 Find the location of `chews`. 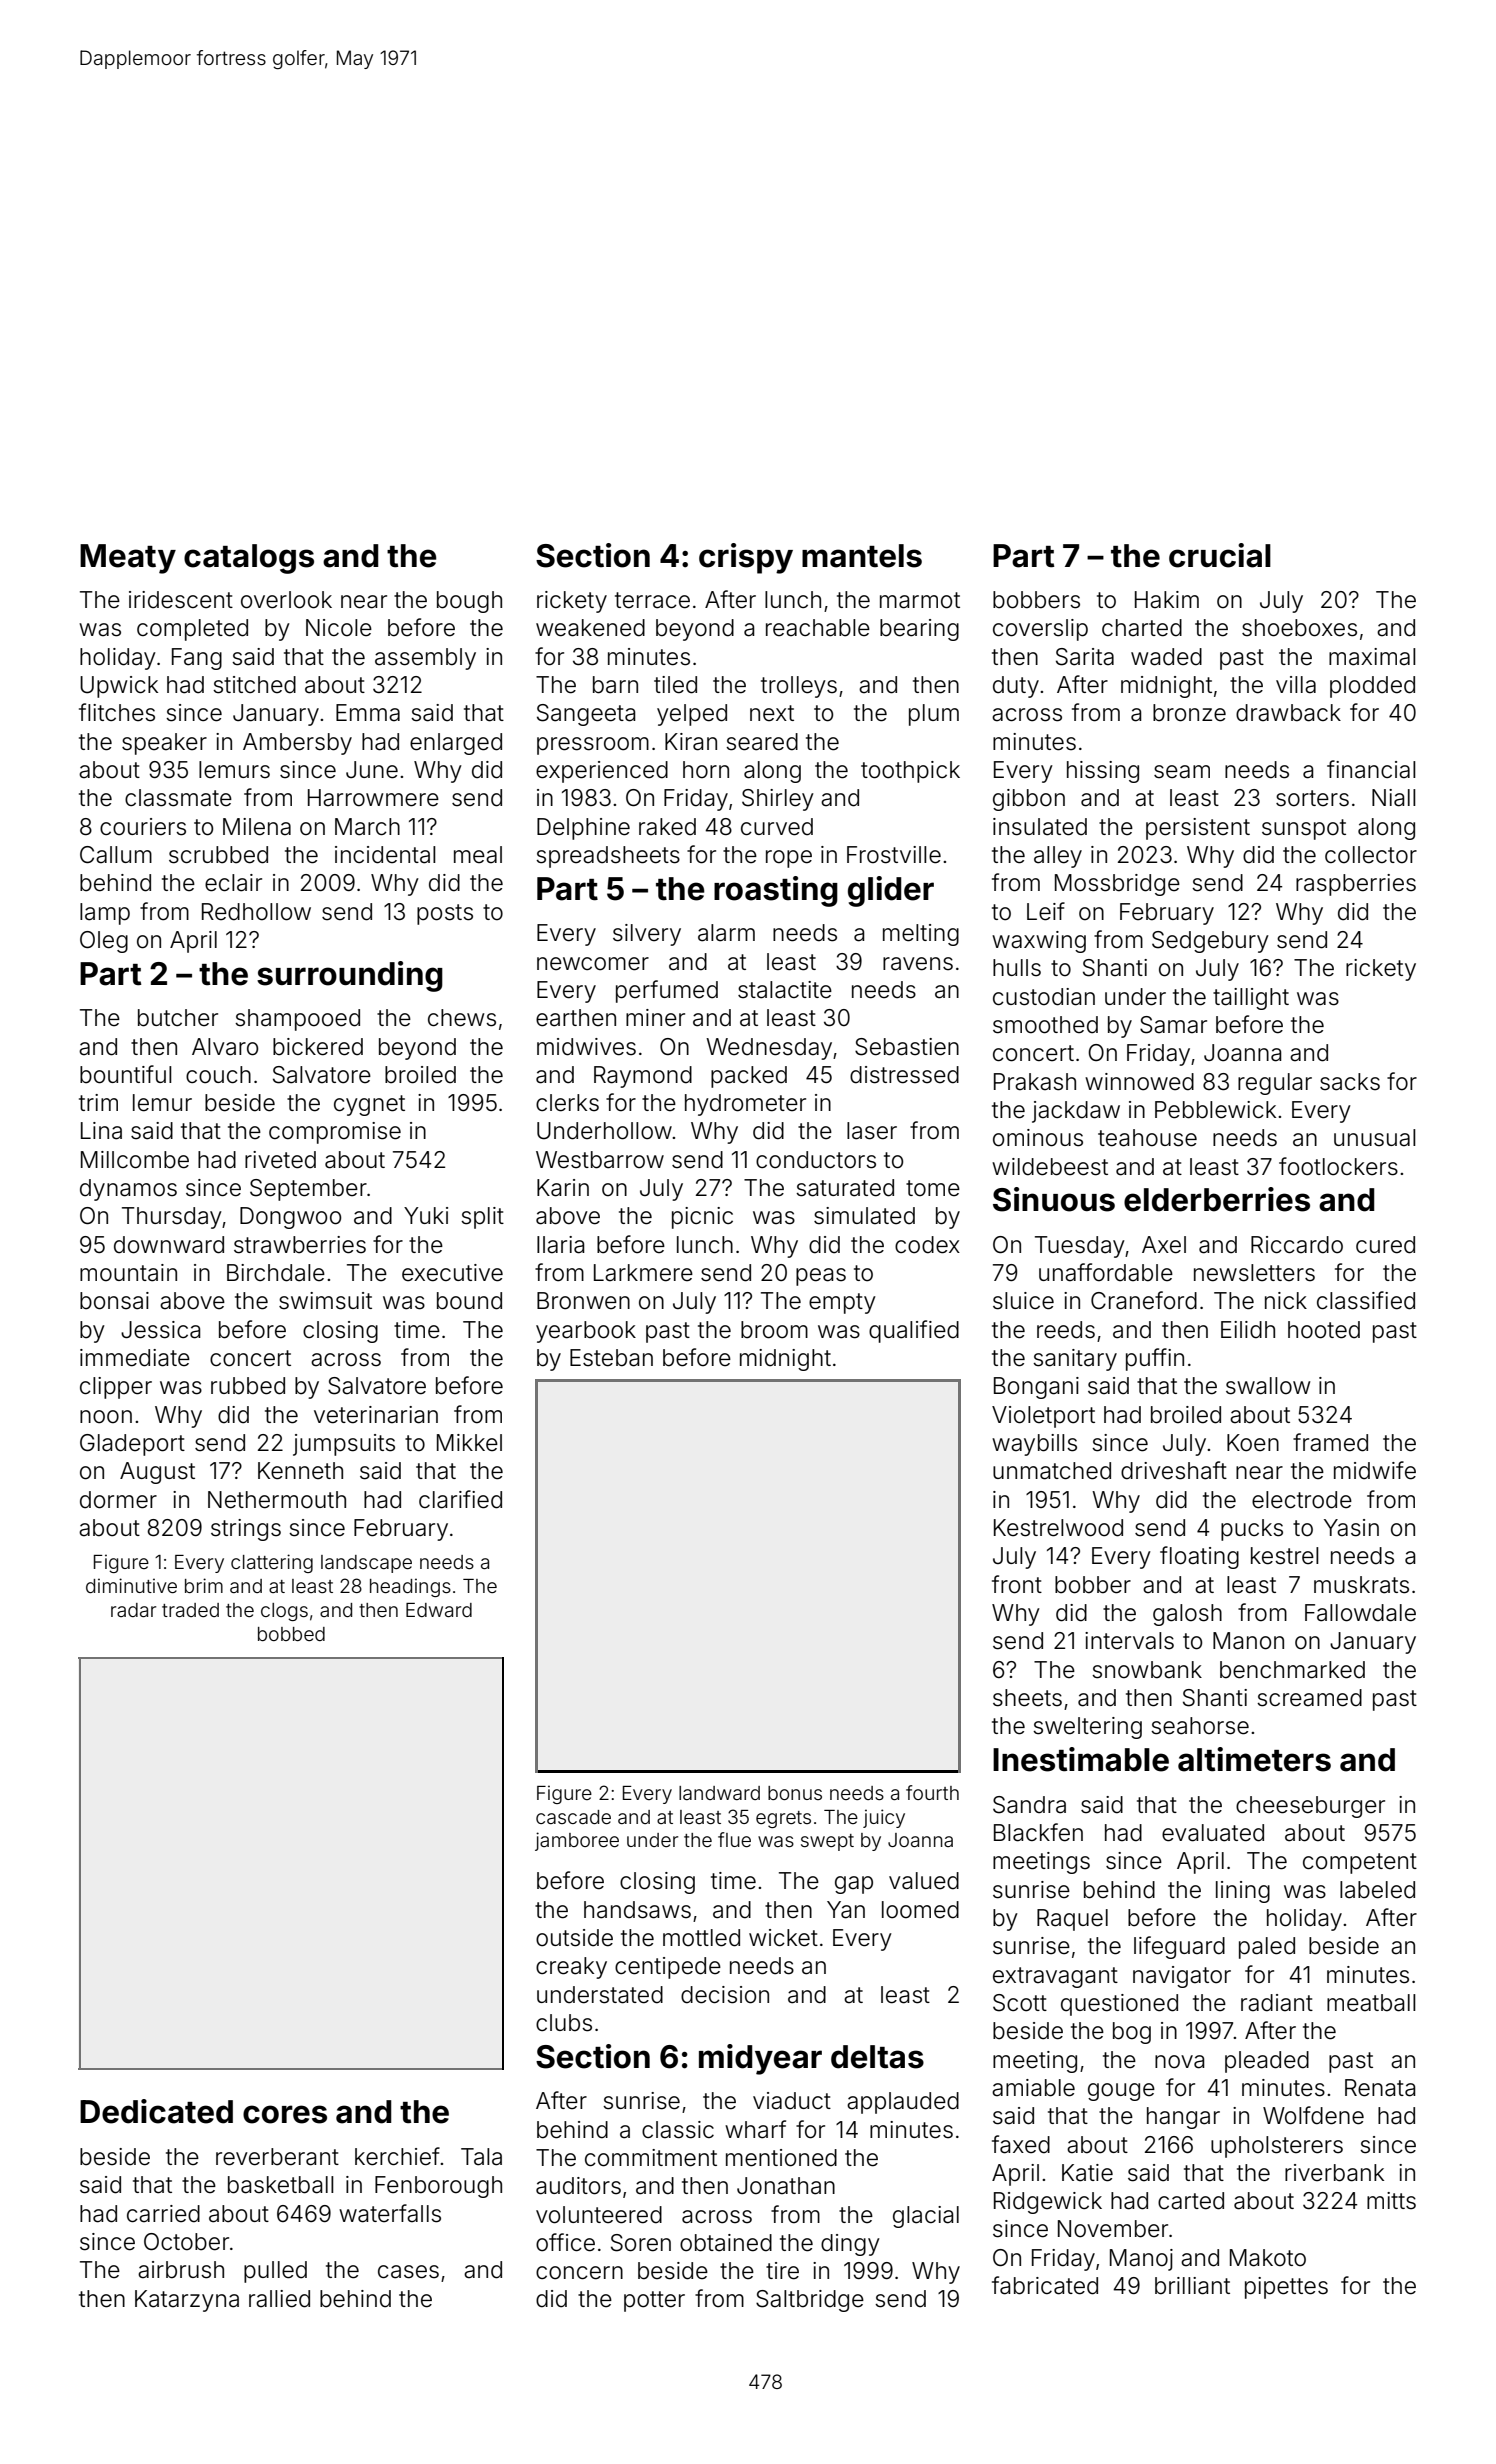

chews is located at coordinates (462, 1018).
